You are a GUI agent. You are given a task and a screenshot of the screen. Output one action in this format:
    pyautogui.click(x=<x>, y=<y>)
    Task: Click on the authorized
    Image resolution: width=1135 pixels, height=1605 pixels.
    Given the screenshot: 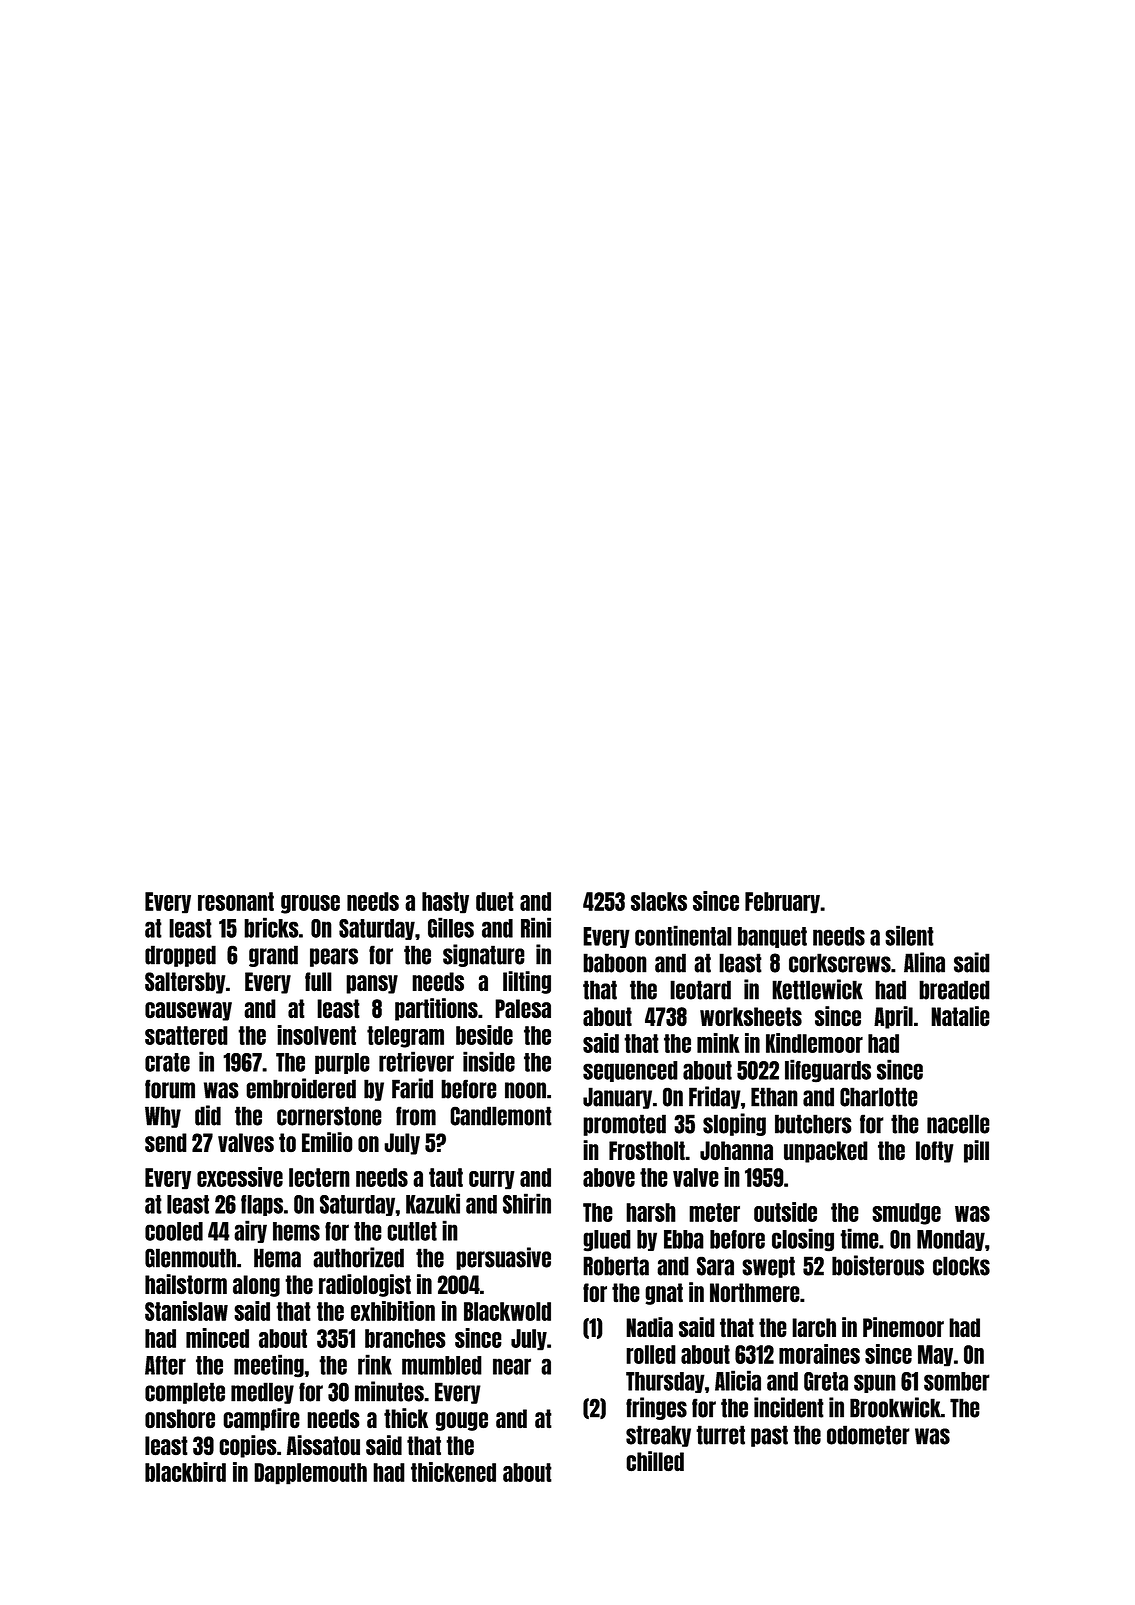 What is the action you would take?
    pyautogui.click(x=358, y=1257)
